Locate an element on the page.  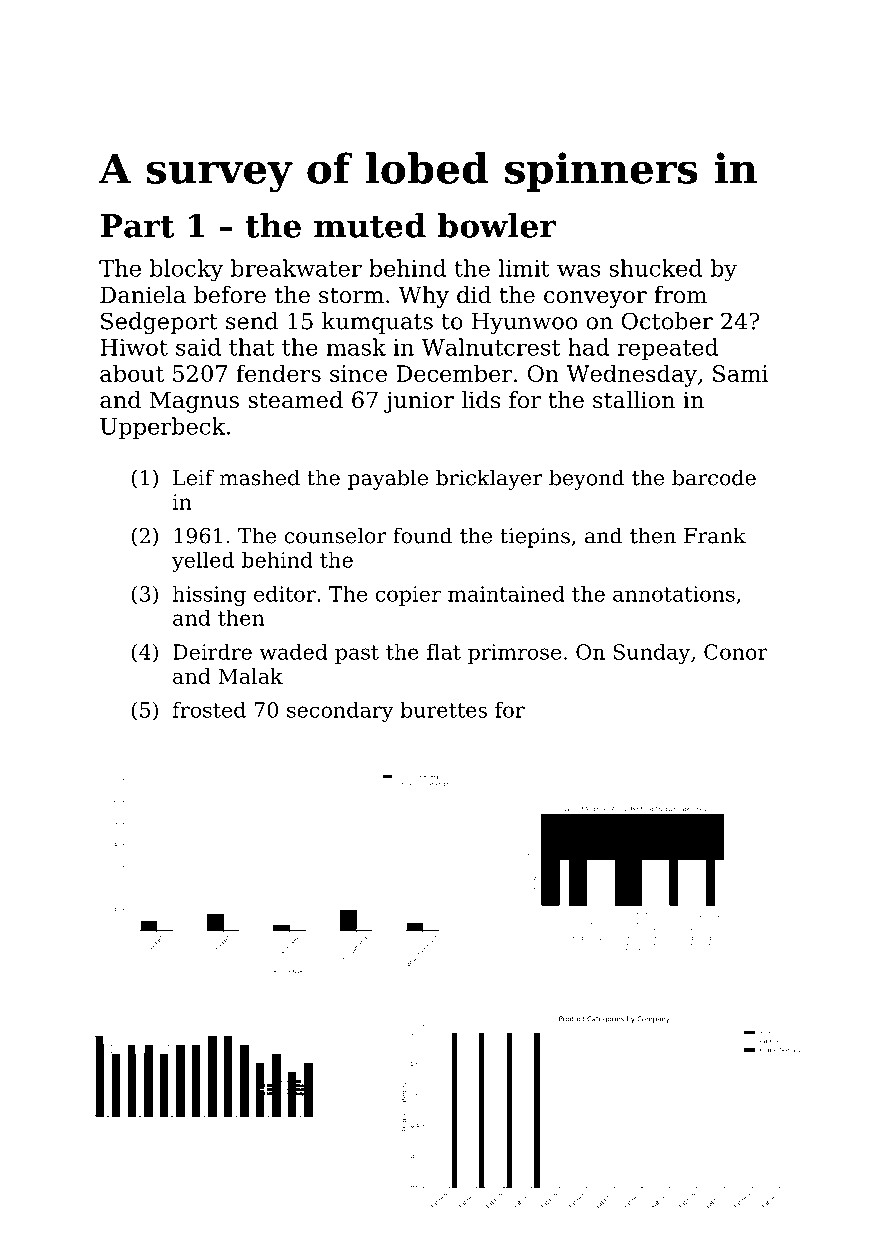
primrose is located at coordinates (514, 654).
